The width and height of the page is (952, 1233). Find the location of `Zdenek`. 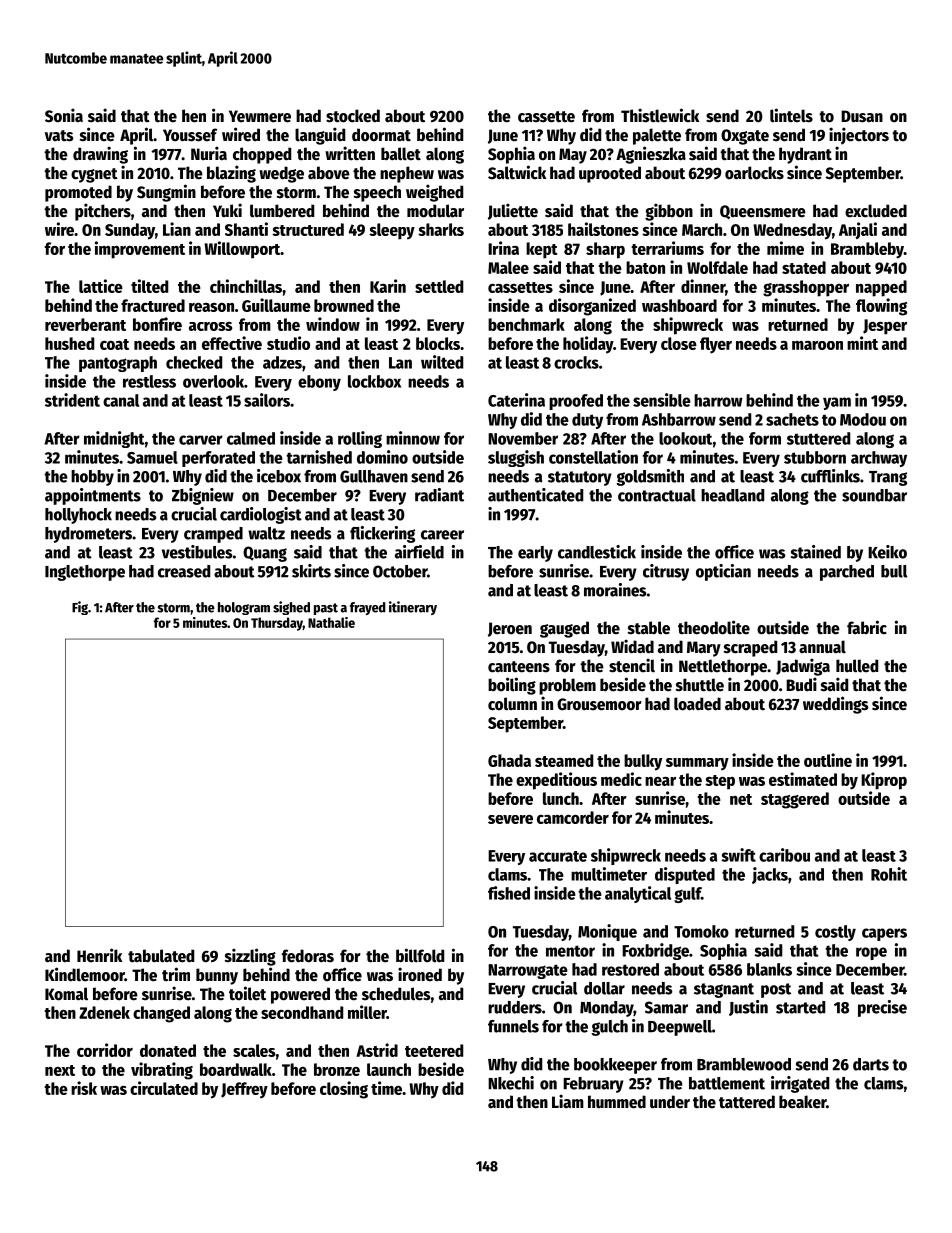

Zdenek is located at coordinates (104, 1012).
